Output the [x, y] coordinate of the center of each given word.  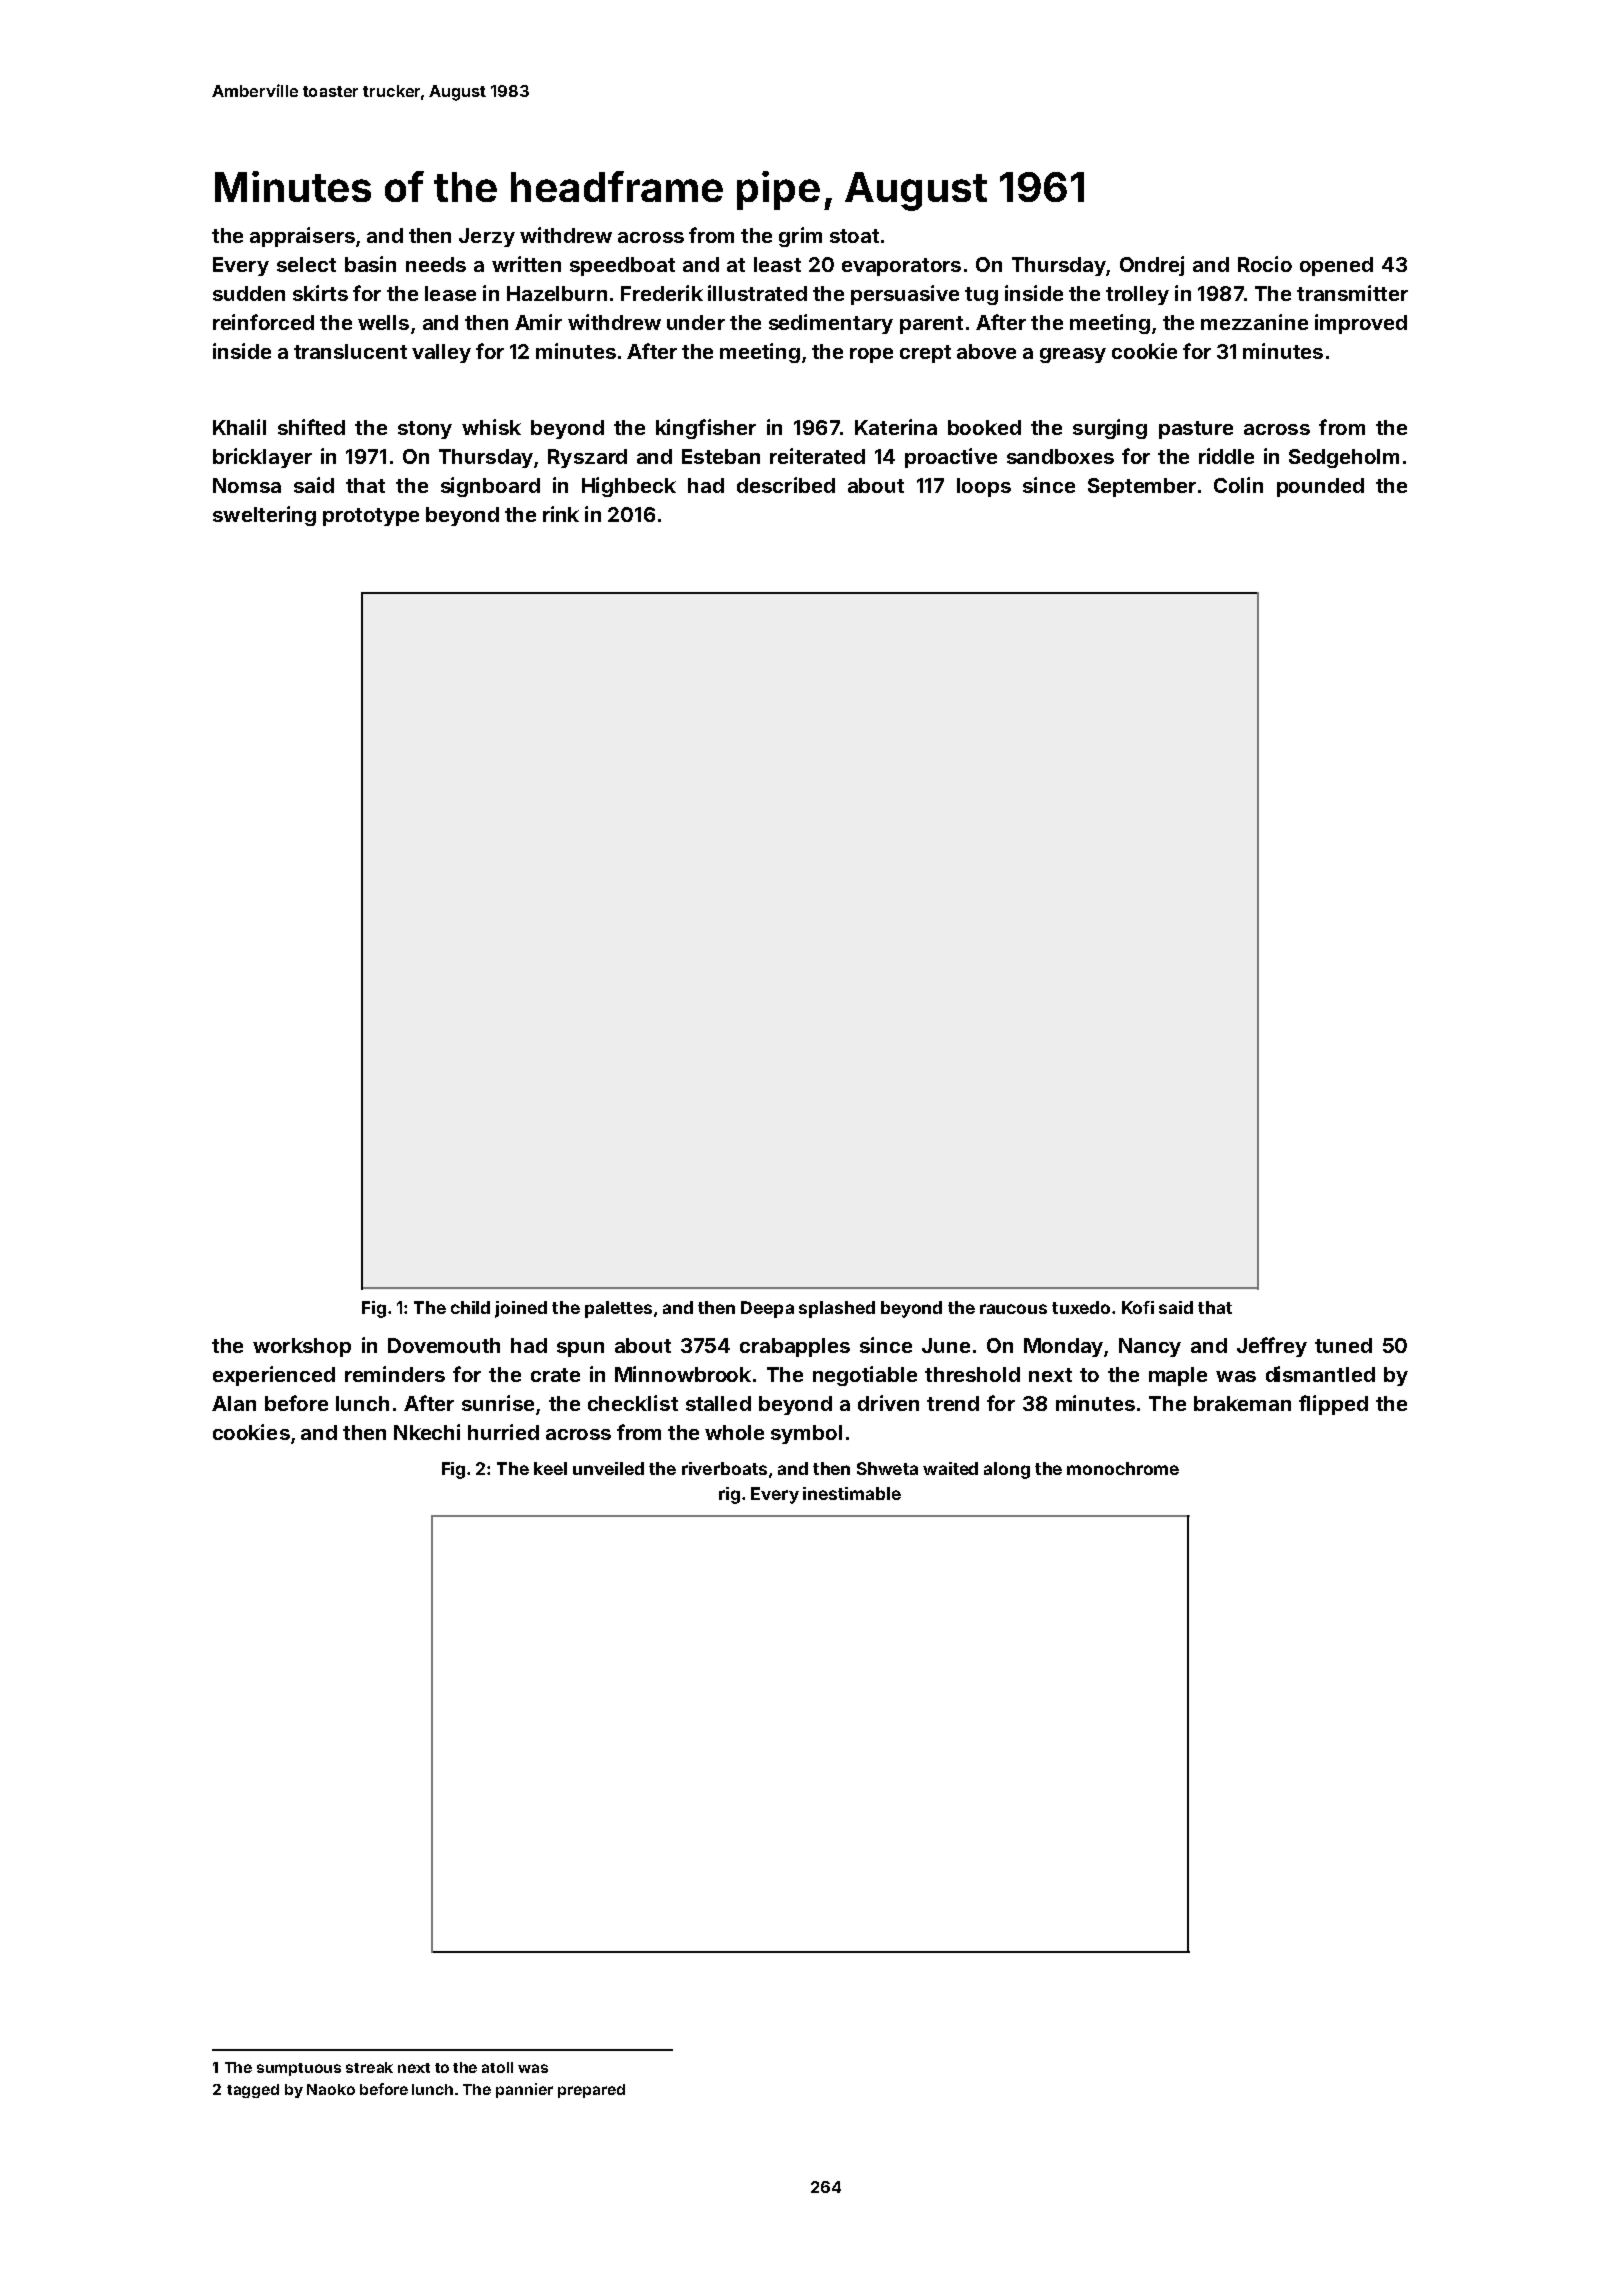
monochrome [1123, 1468]
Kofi [1138, 1307]
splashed [837, 1309]
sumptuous [299, 2069]
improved [1361, 324]
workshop [302, 1347]
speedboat [622, 266]
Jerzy [487, 237]
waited [950, 1468]
